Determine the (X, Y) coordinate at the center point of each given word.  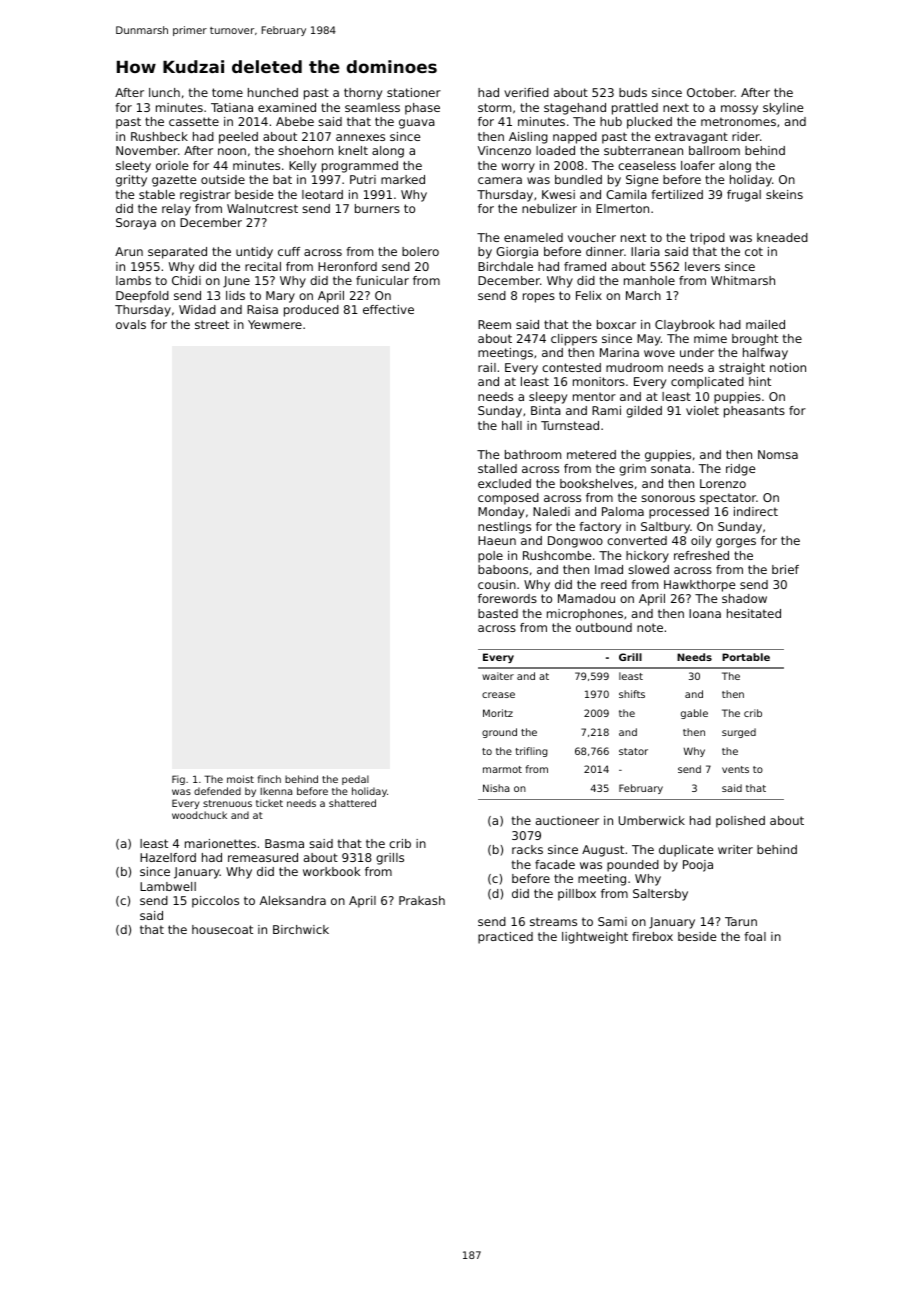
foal (755, 936)
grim (632, 470)
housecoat (222, 929)
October (711, 92)
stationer (414, 92)
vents (735, 769)
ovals (131, 324)
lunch (164, 92)
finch (269, 779)
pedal (355, 780)
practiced (505, 938)
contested (571, 367)
